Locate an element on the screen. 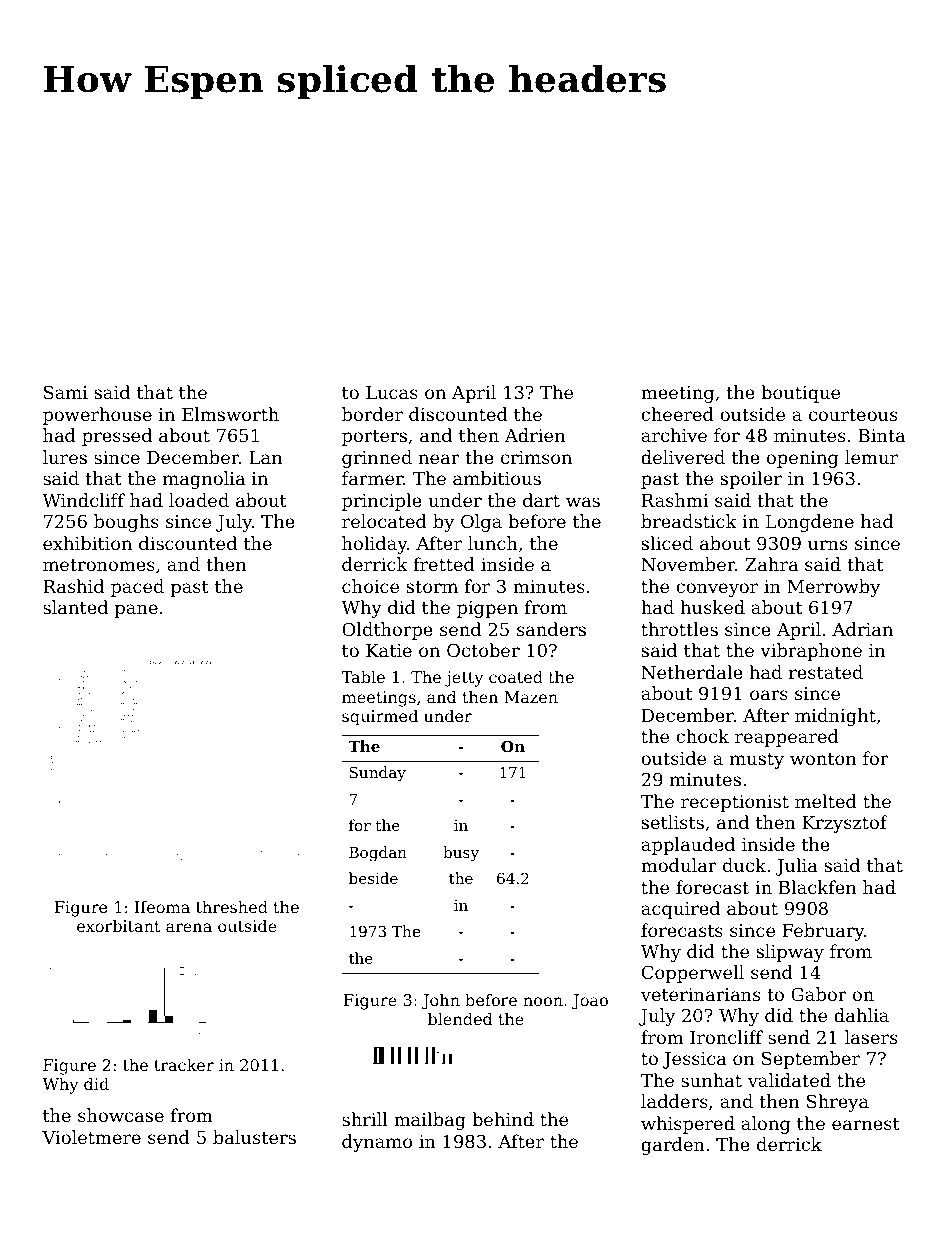 The height and width of the screenshot is (1233, 952). Violetmere is located at coordinates (91, 1137).
